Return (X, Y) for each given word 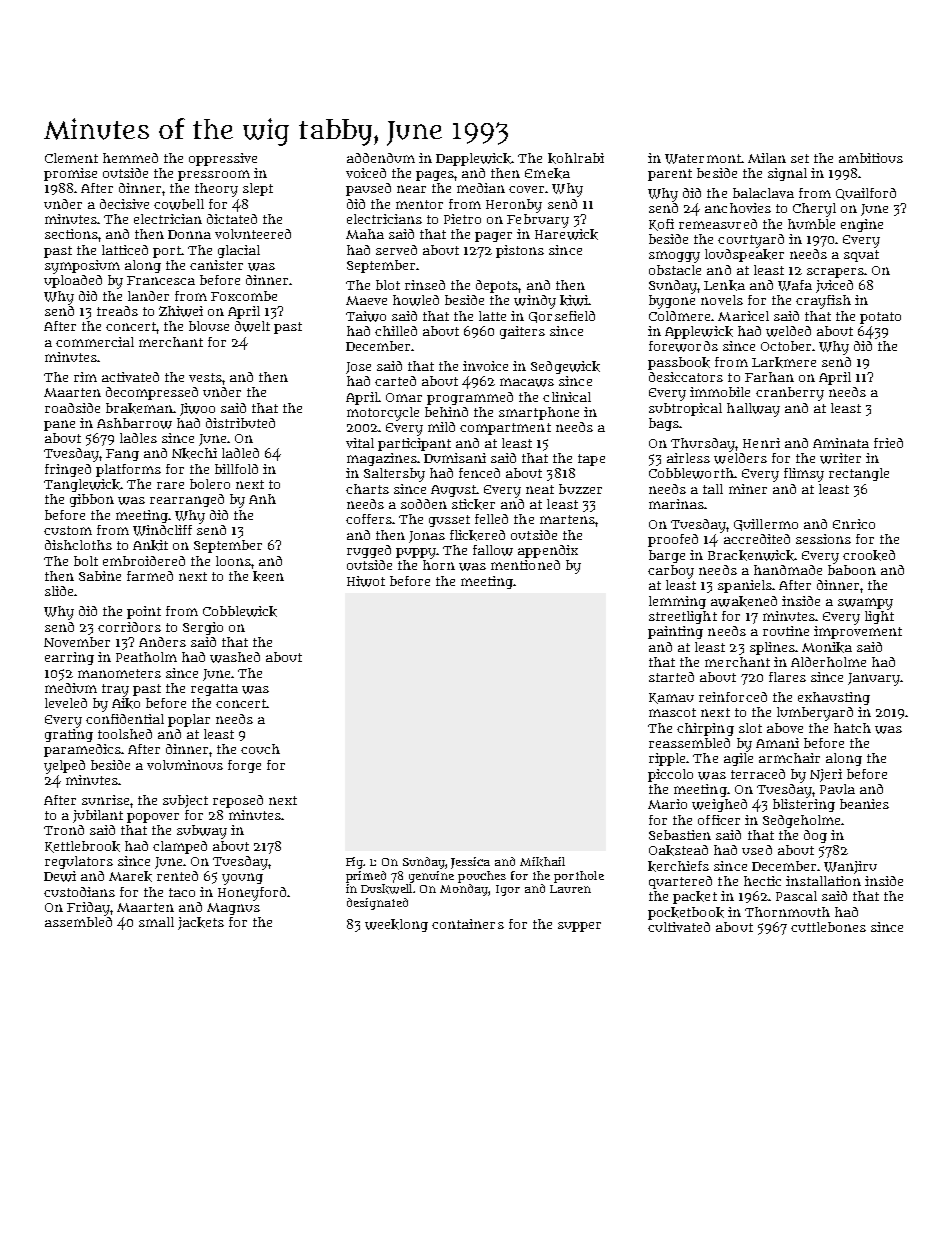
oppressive (223, 159)
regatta (214, 690)
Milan (767, 158)
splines (772, 648)
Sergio (203, 628)
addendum (381, 158)
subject (185, 801)
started (671, 677)
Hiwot (366, 581)
